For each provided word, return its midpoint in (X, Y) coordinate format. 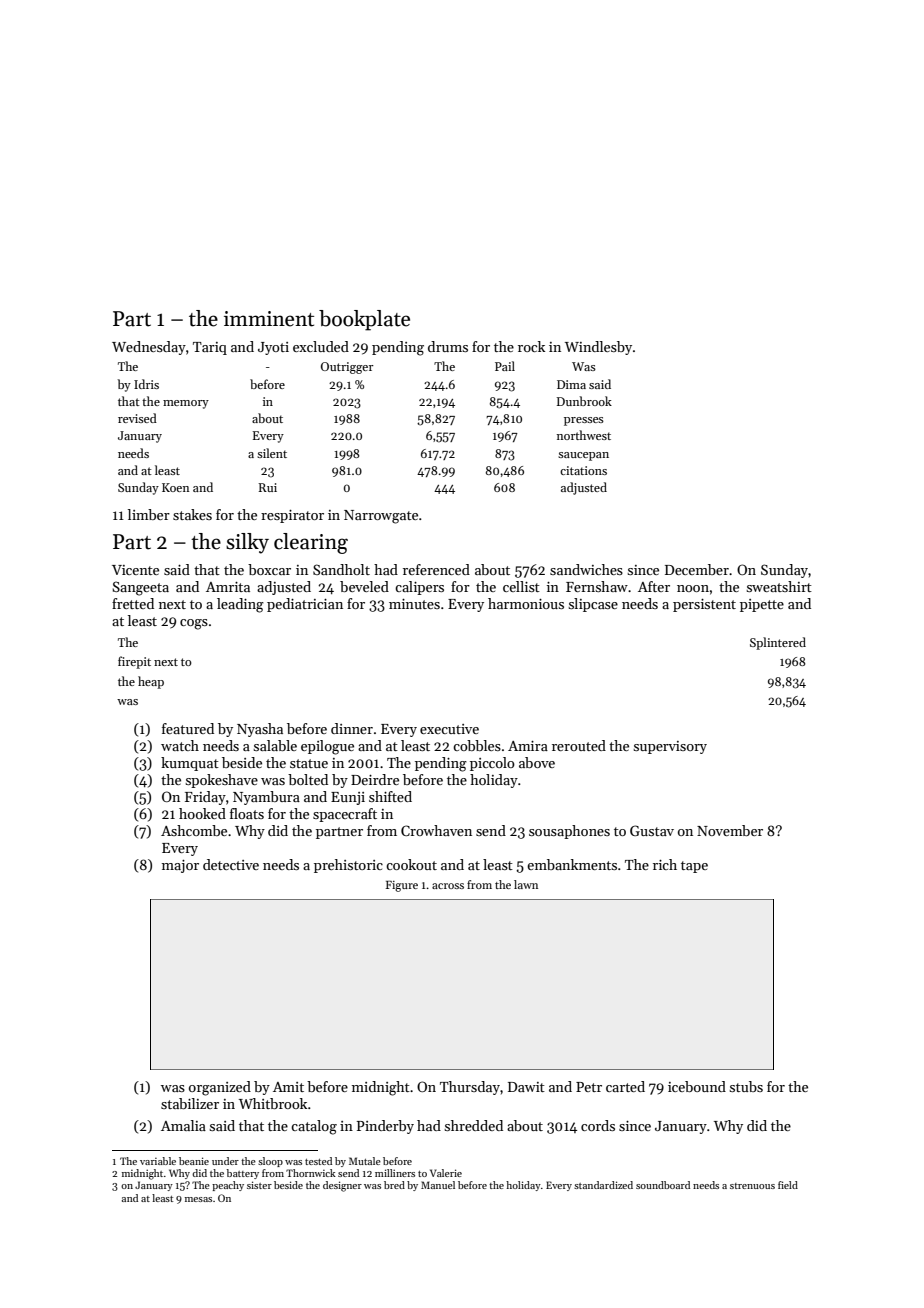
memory (186, 404)
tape (694, 867)
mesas (198, 1199)
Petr (589, 1087)
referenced (436, 569)
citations (583, 470)
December (697, 569)
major (180, 866)
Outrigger (347, 368)
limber (149, 514)
